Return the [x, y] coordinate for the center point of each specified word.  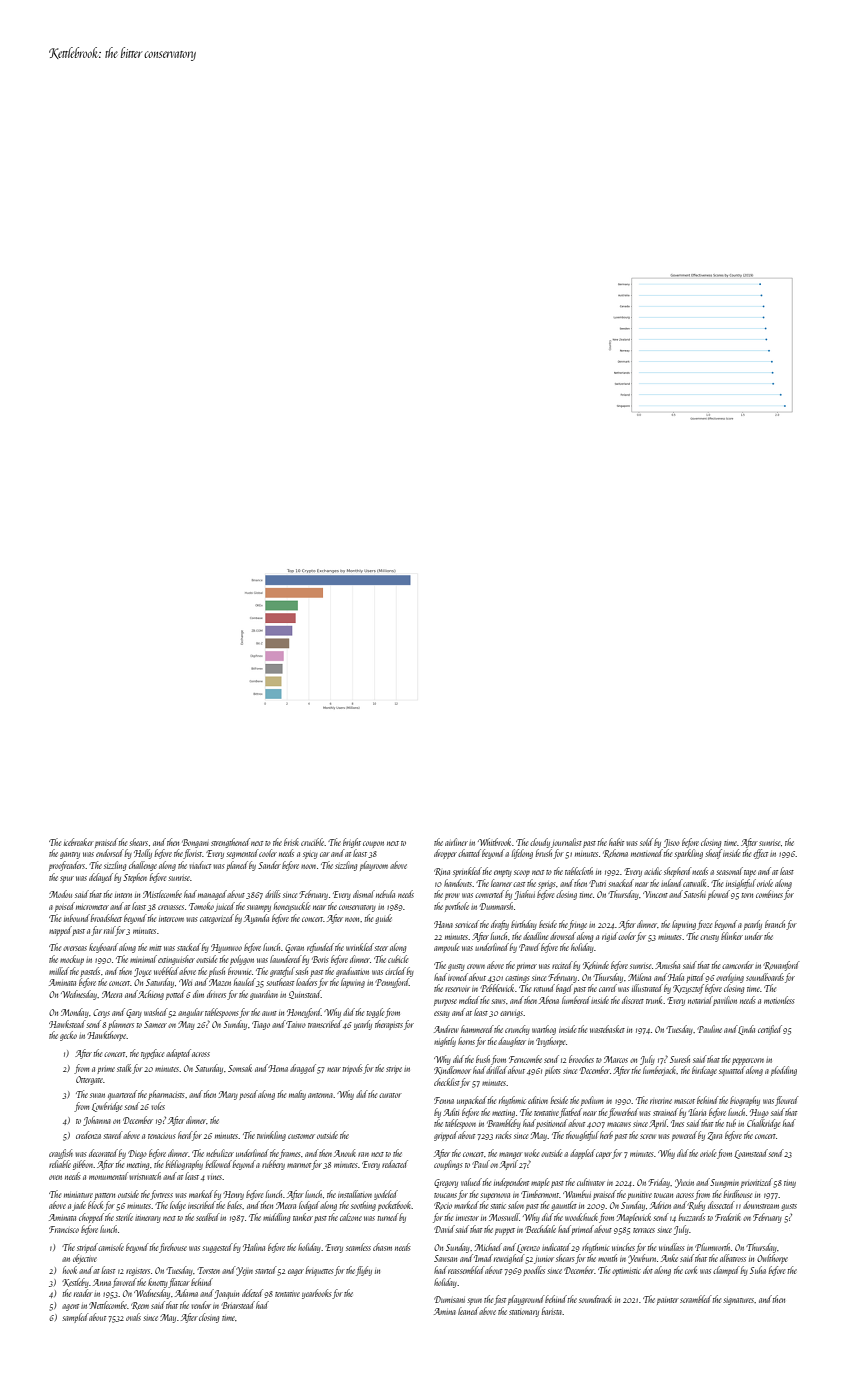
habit [616, 842]
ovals [133, 1317]
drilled [496, 1070]
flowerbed [623, 1113]
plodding [784, 1071]
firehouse [173, 1248]
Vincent [655, 894]
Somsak [240, 1068]
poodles [534, 1271]
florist [193, 854]
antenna [321, 1095]
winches [623, 1247]
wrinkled [360, 947]
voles [158, 1106]
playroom [374, 866]
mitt [155, 948]
